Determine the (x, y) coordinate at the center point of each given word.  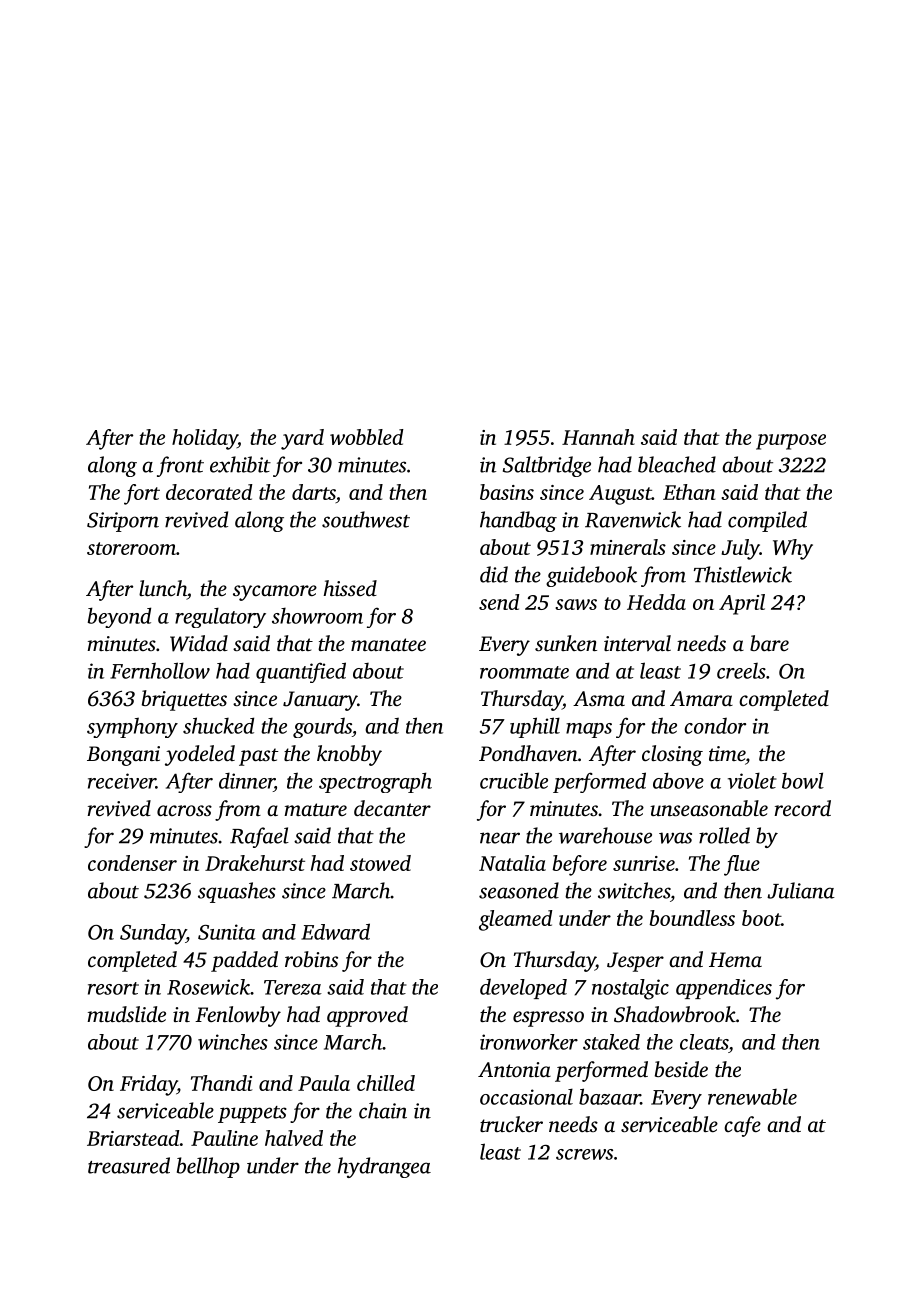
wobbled (367, 437)
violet (752, 780)
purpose (791, 442)
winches (233, 1042)
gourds (322, 727)
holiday (205, 439)
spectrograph (375, 782)
